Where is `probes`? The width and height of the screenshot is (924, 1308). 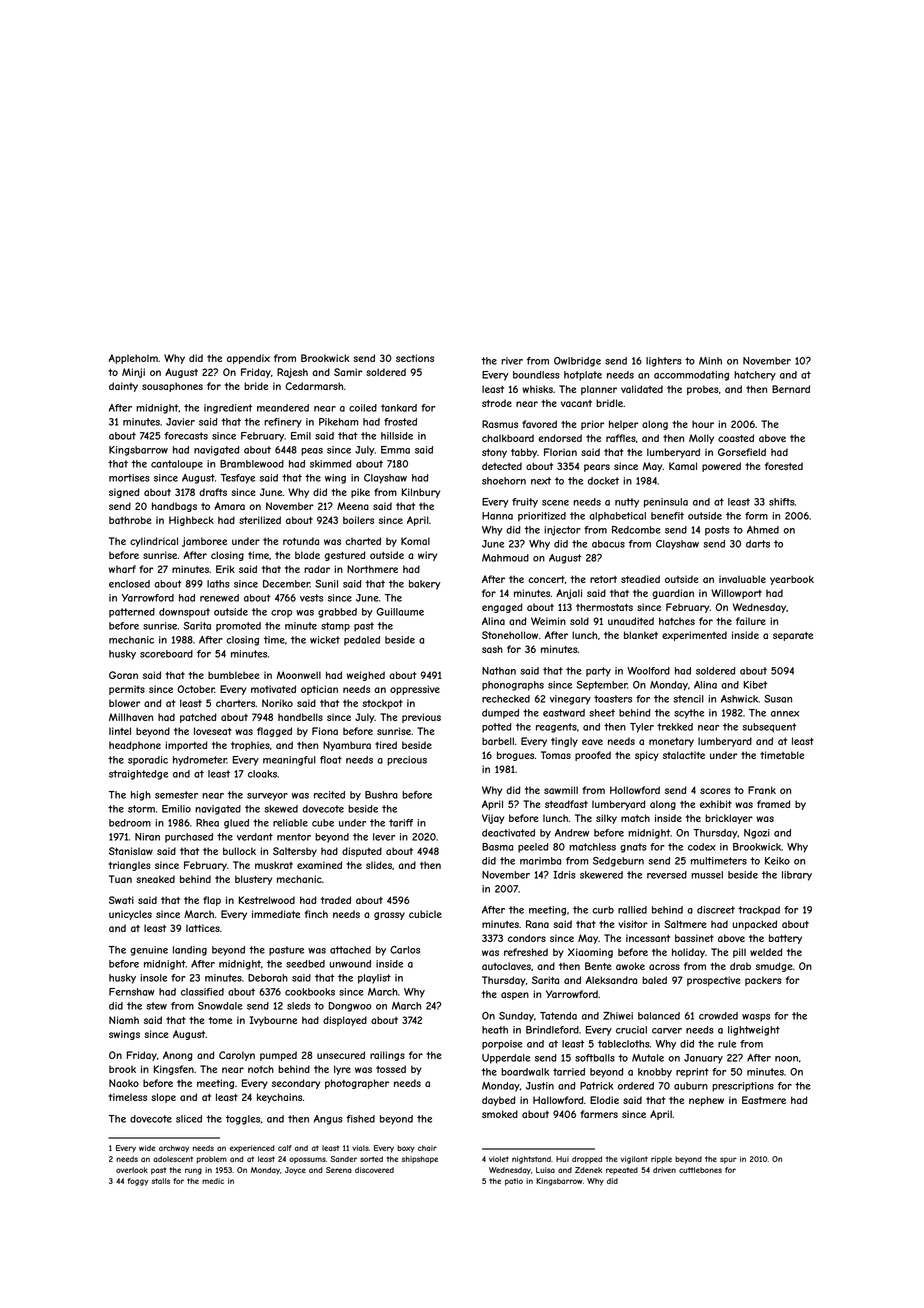 probes is located at coordinates (703, 390).
